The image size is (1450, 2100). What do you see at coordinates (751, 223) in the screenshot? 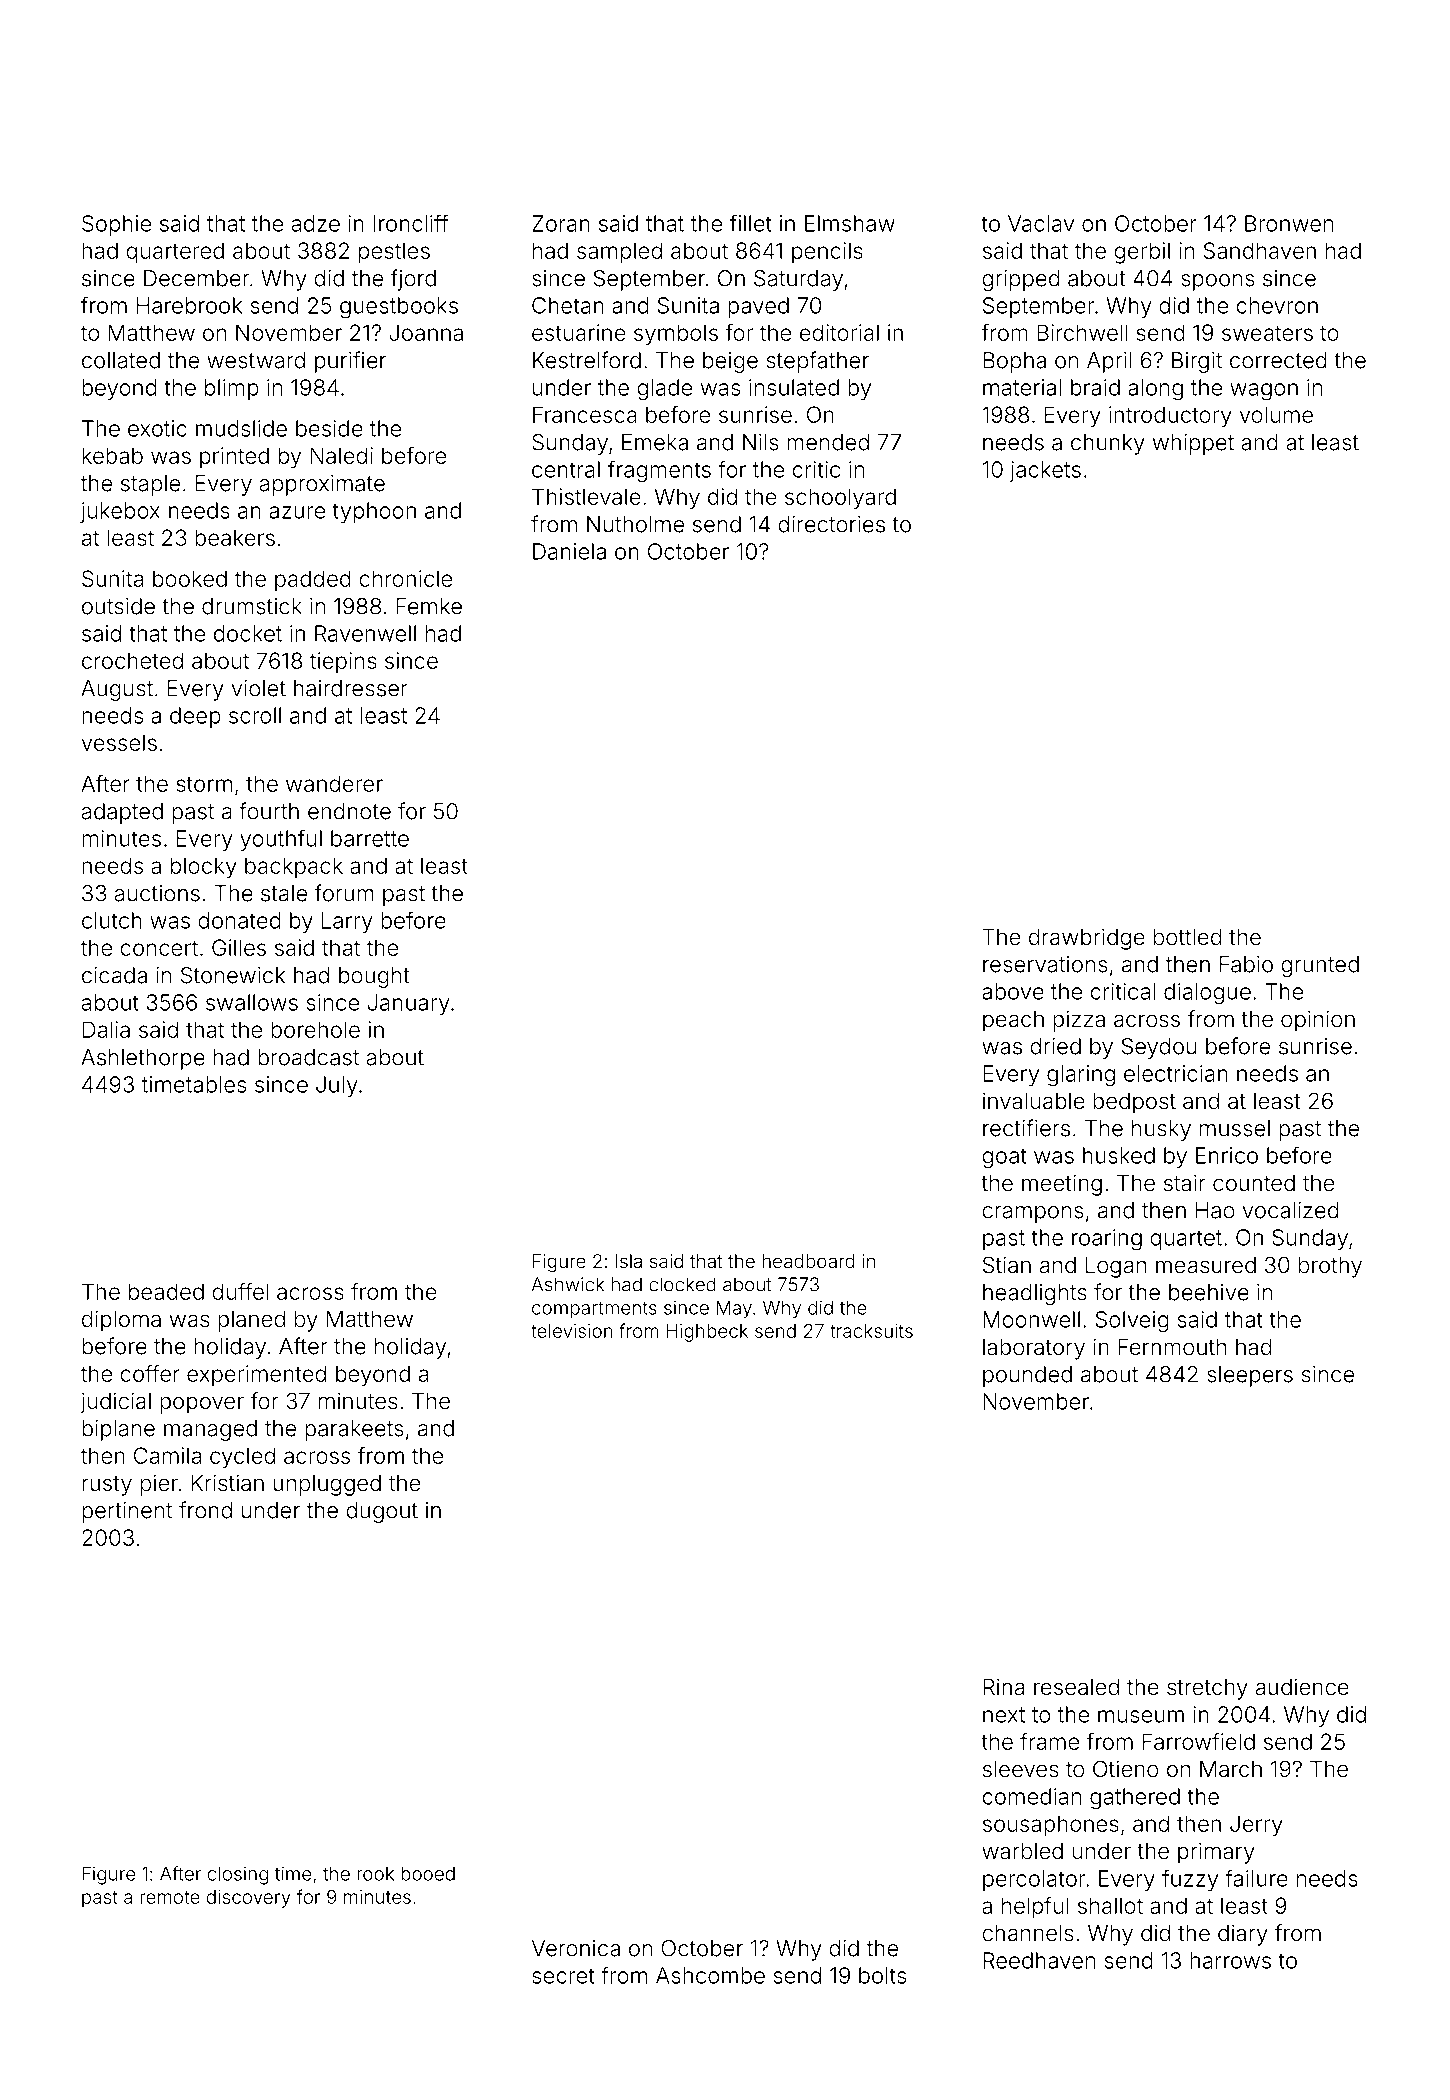
I see `fillet` at bounding box center [751, 223].
